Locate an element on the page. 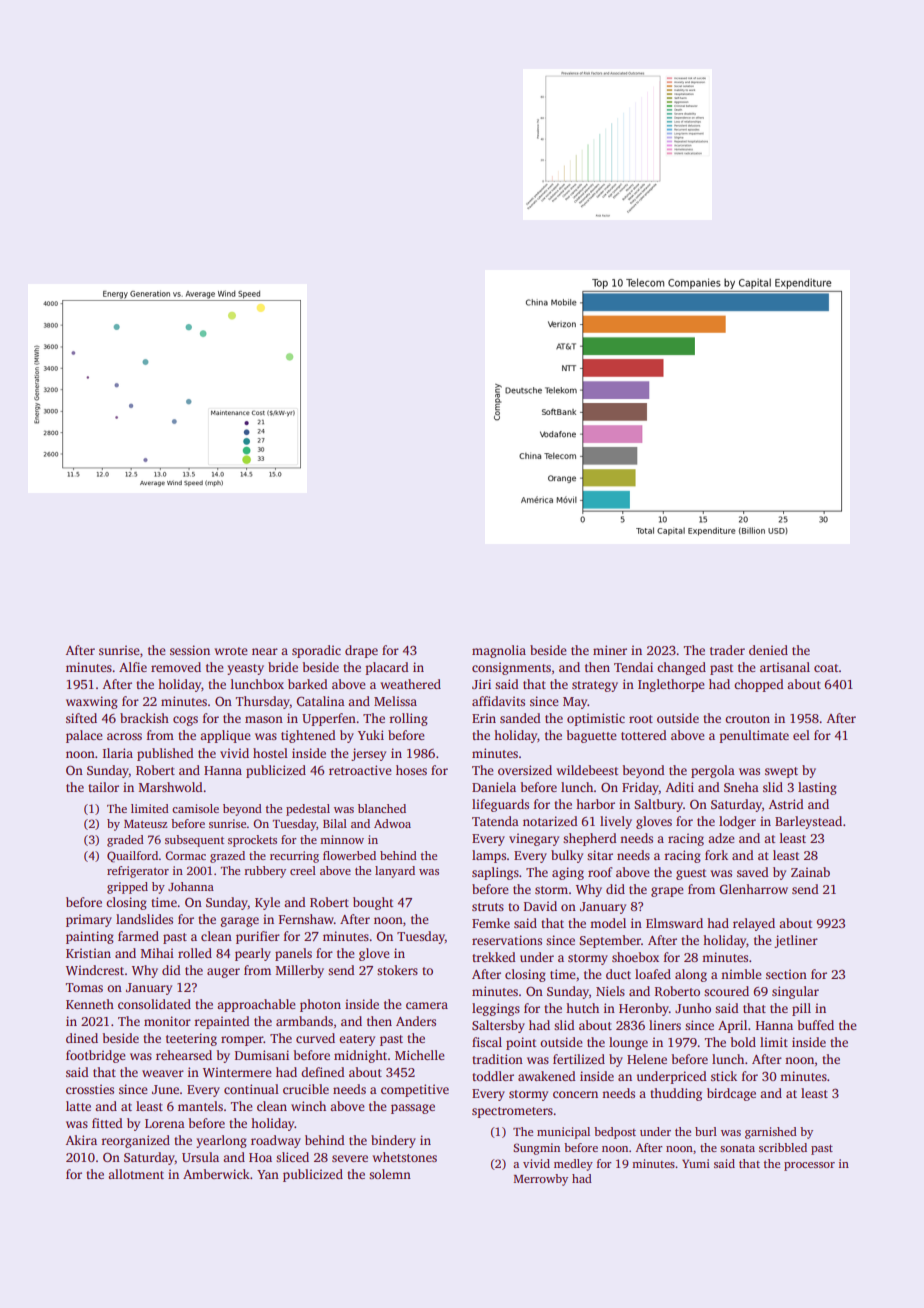 This document has height=1308, width=924. drape is located at coordinates (361, 651).
